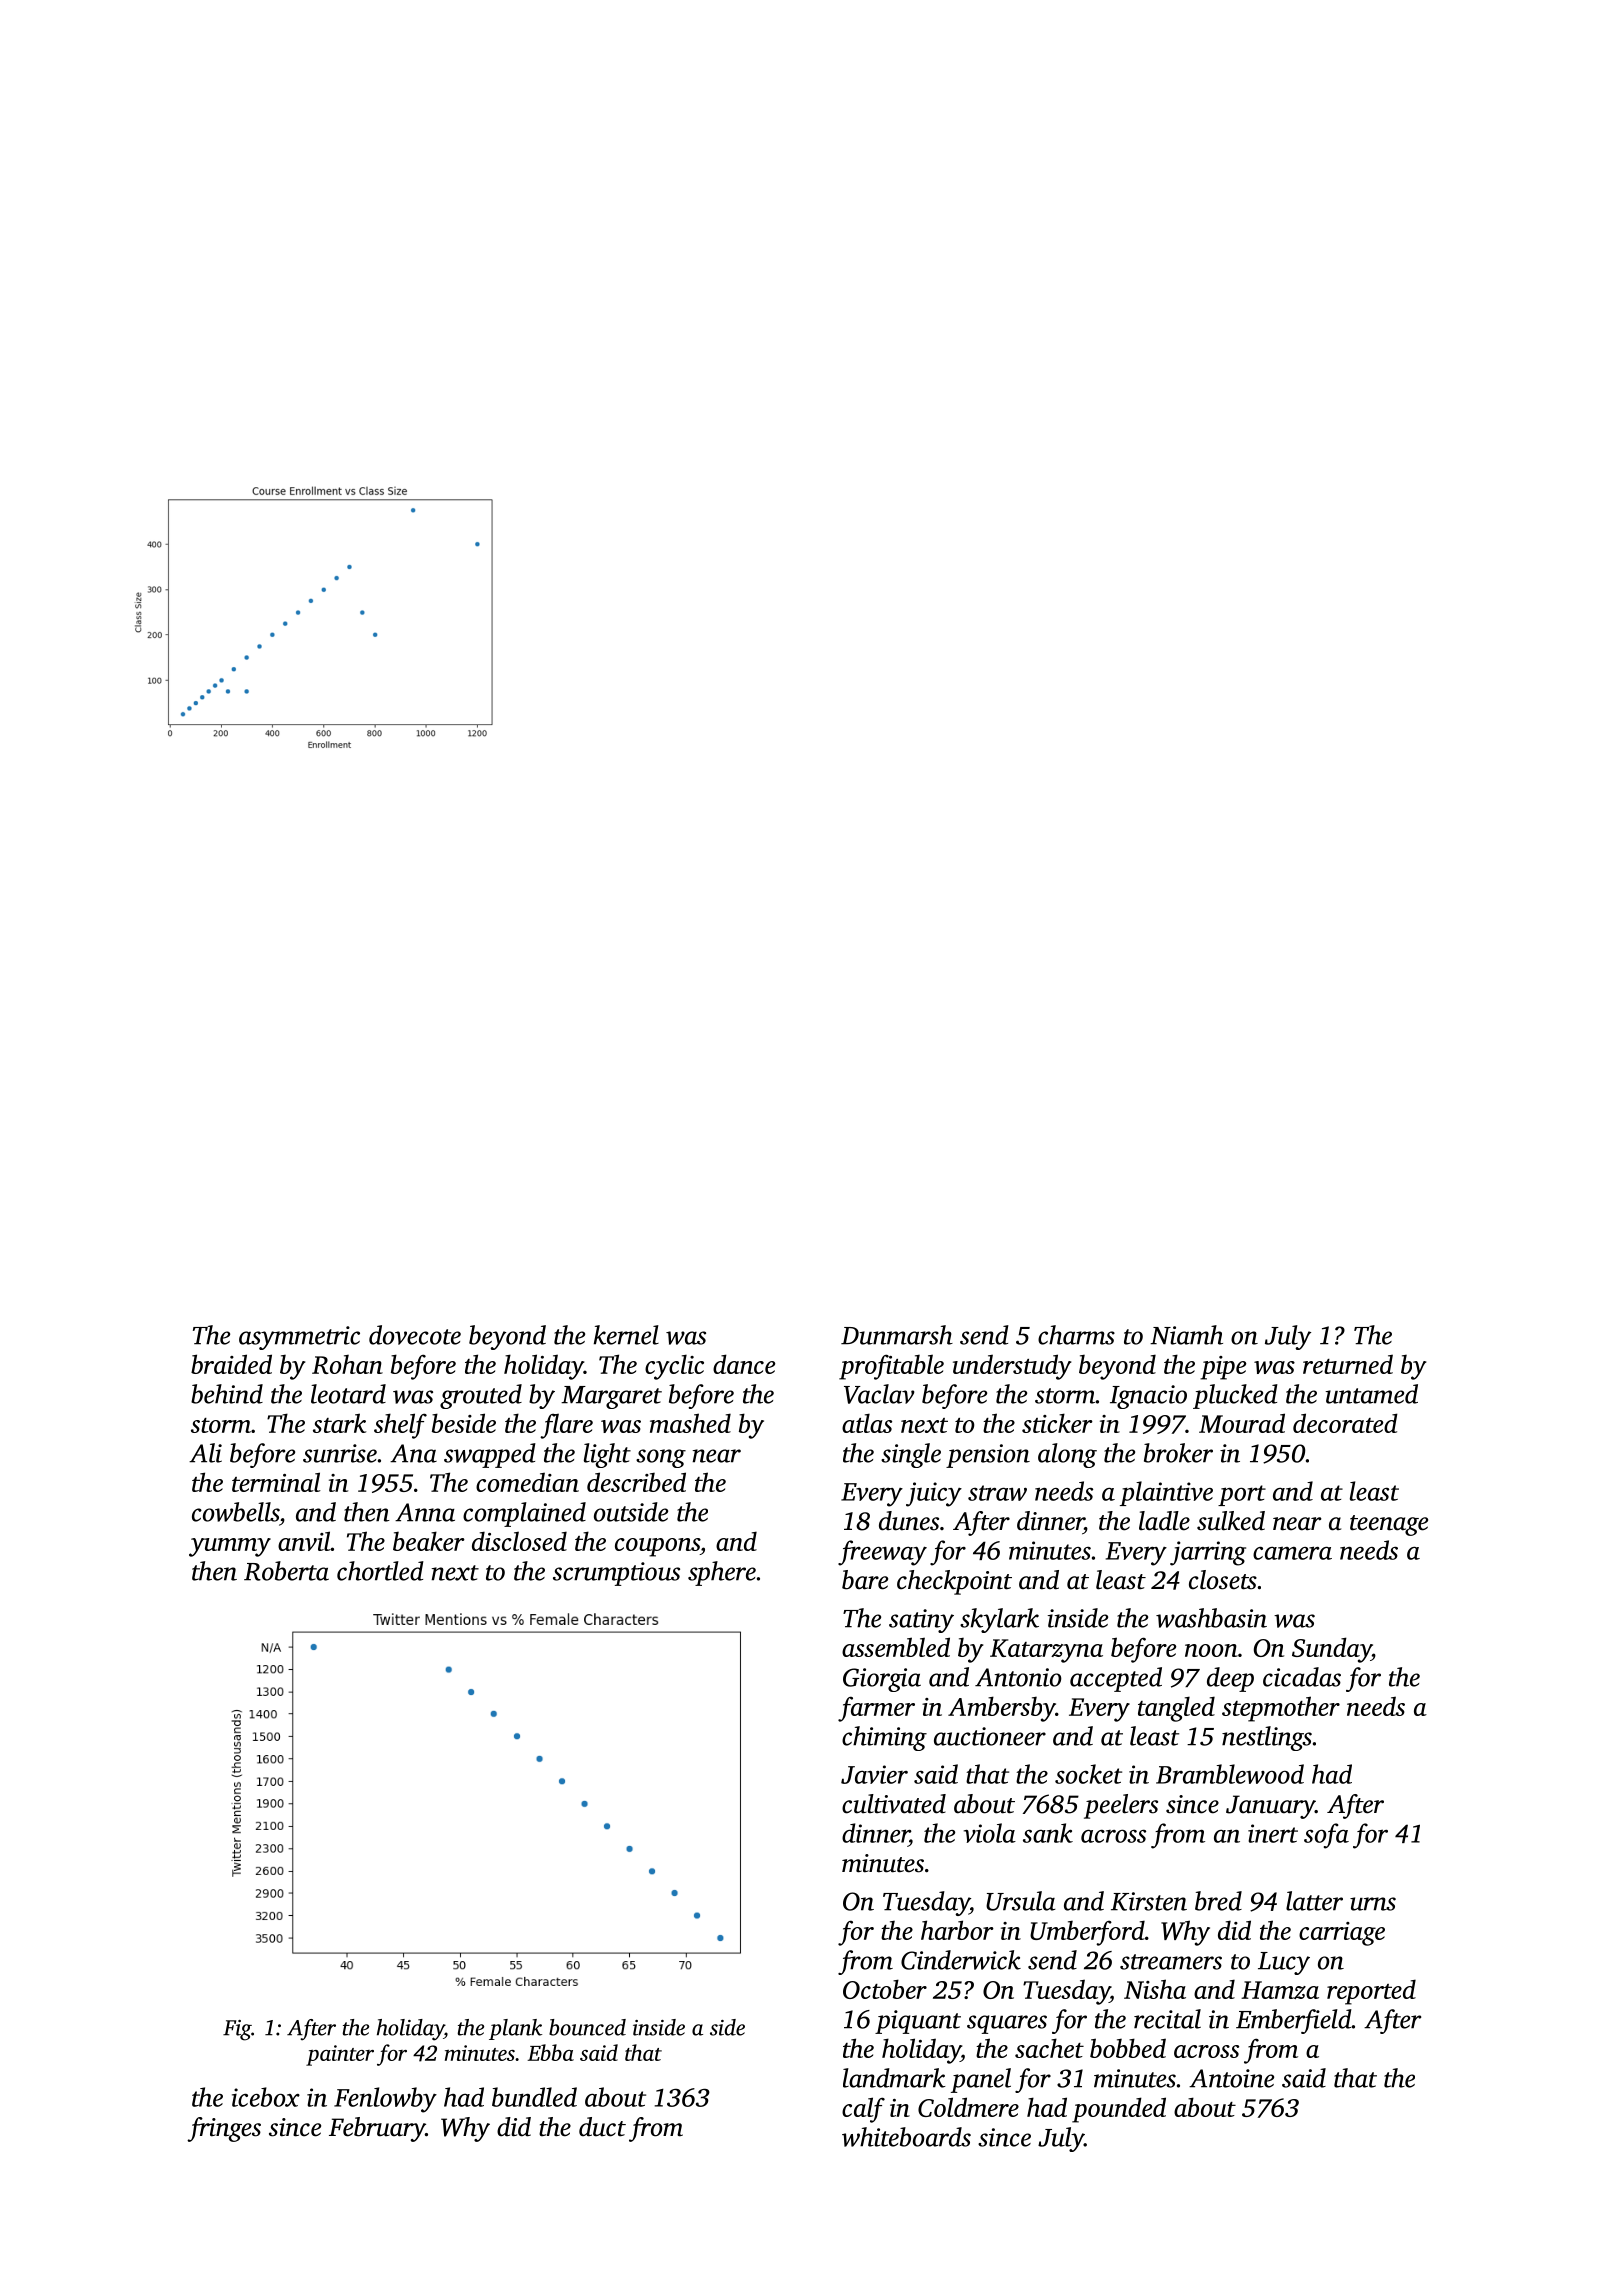 This screenshot has width=1620, height=2292. What do you see at coordinates (1389, 1525) in the screenshot?
I see `teenage` at bounding box center [1389, 1525].
